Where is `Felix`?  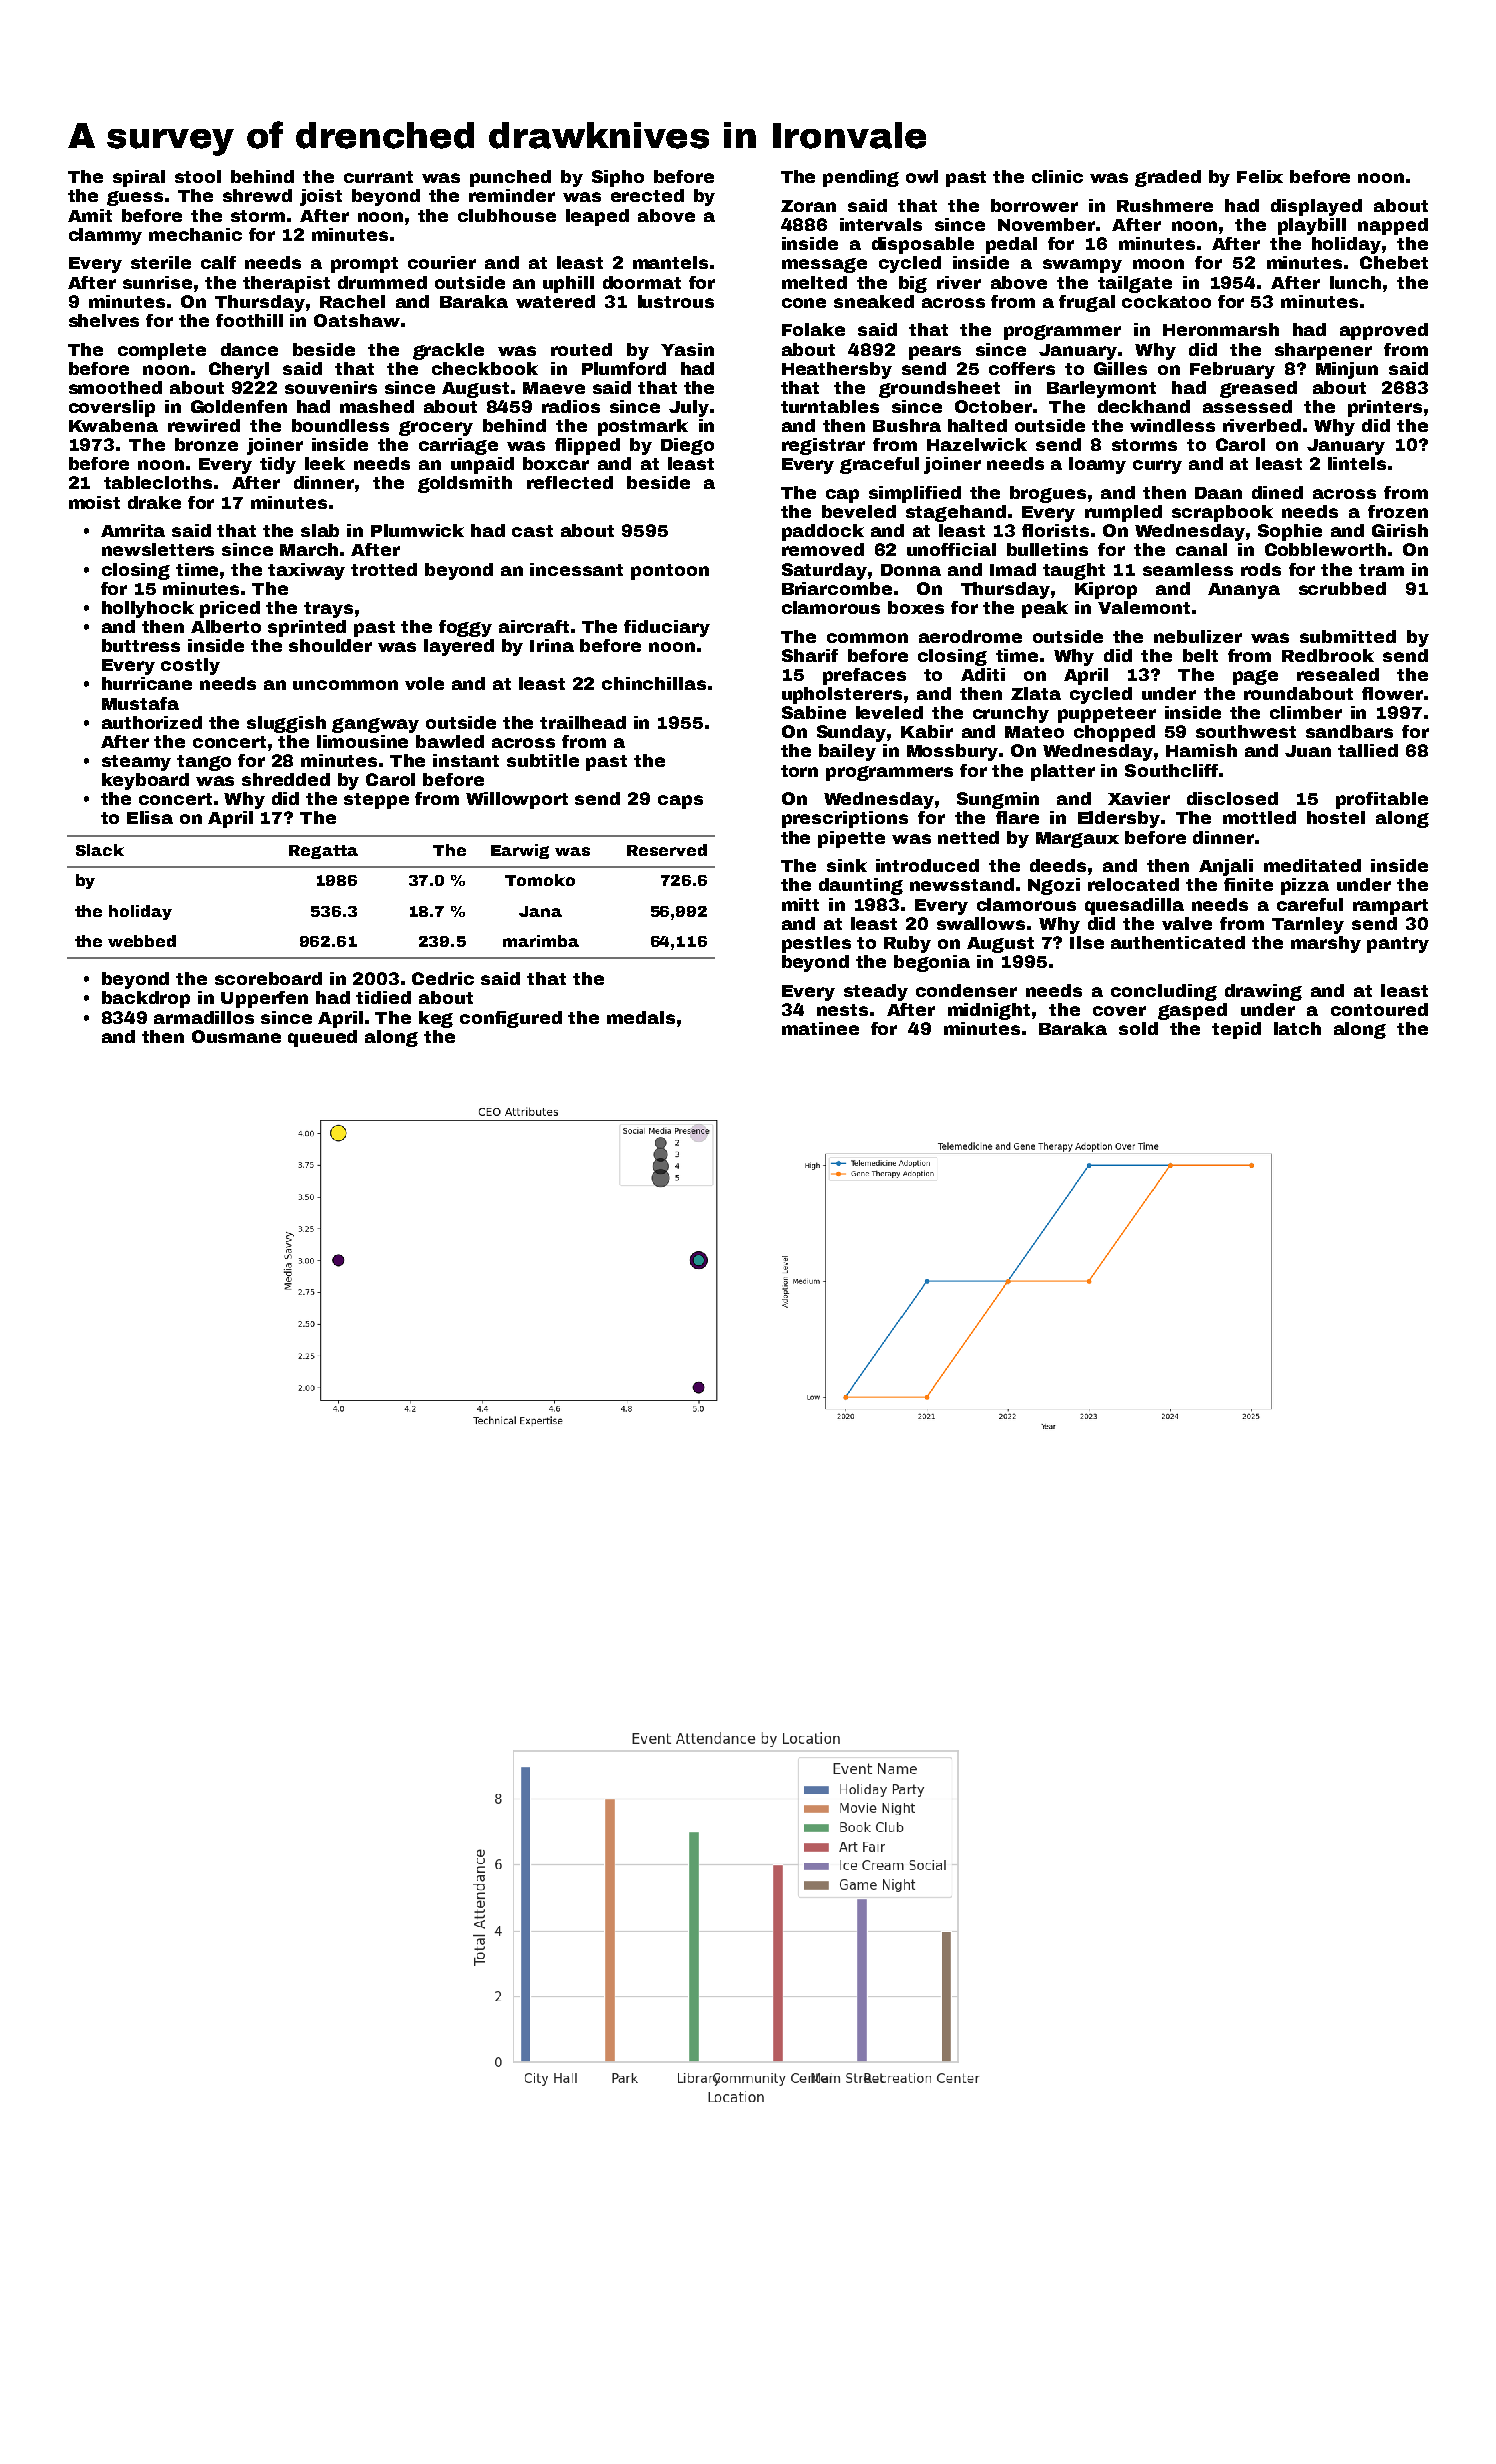 Felix is located at coordinates (1260, 176).
